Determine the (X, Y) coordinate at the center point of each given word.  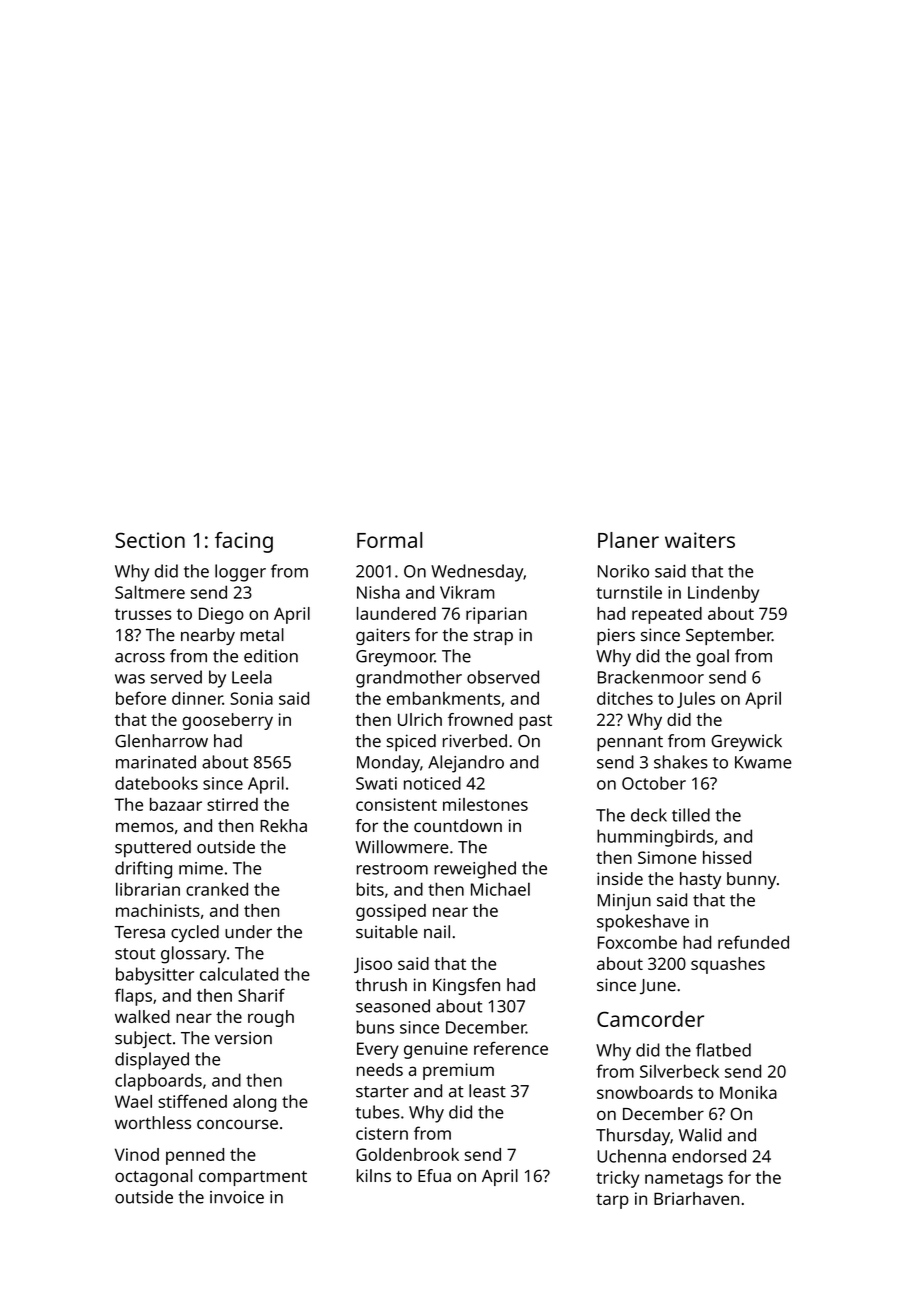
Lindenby (723, 594)
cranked (217, 889)
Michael (500, 889)
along (254, 1103)
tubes (378, 1112)
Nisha (378, 592)
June (658, 987)
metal (262, 635)
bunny (751, 880)
